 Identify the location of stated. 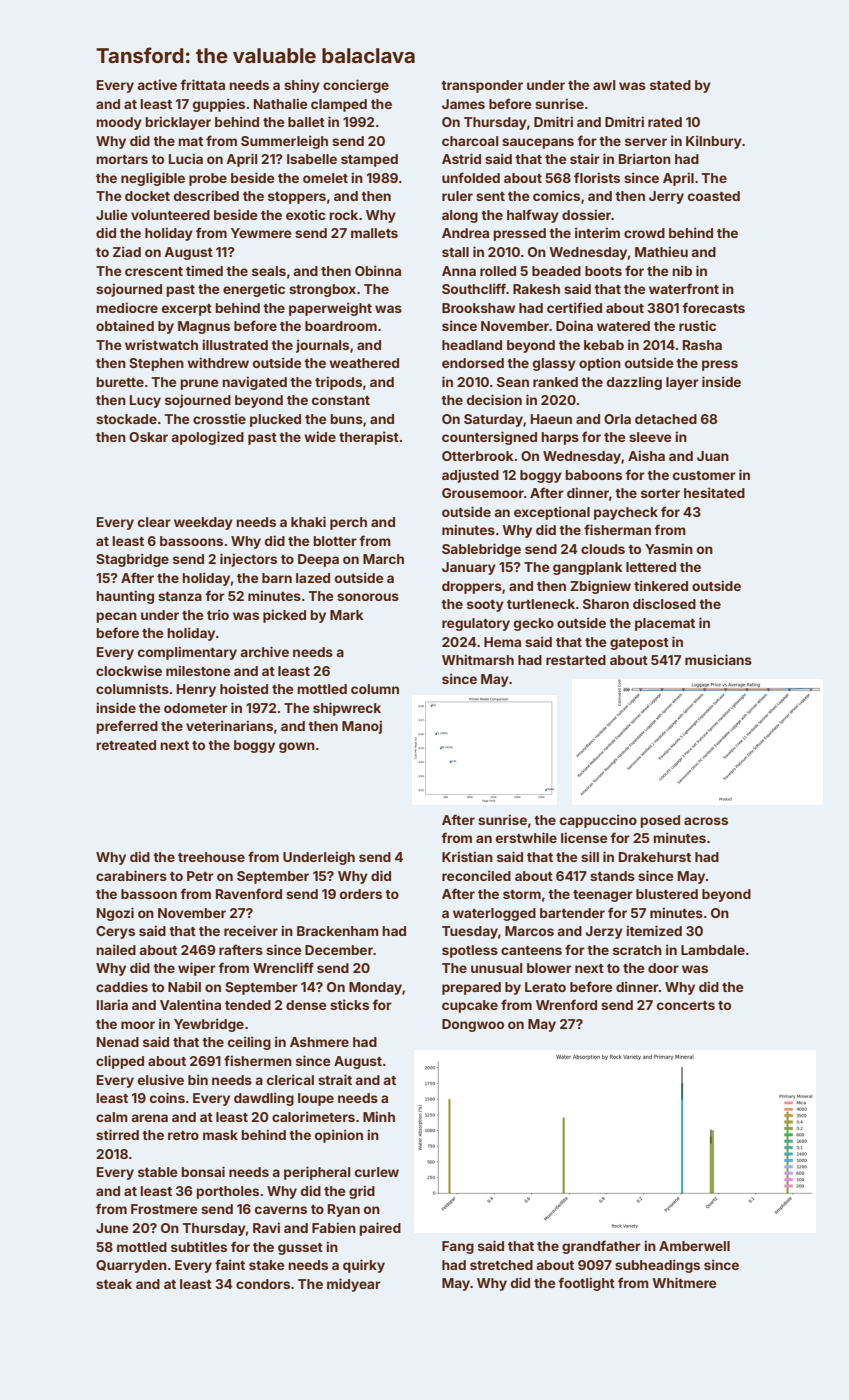
(670, 85).
